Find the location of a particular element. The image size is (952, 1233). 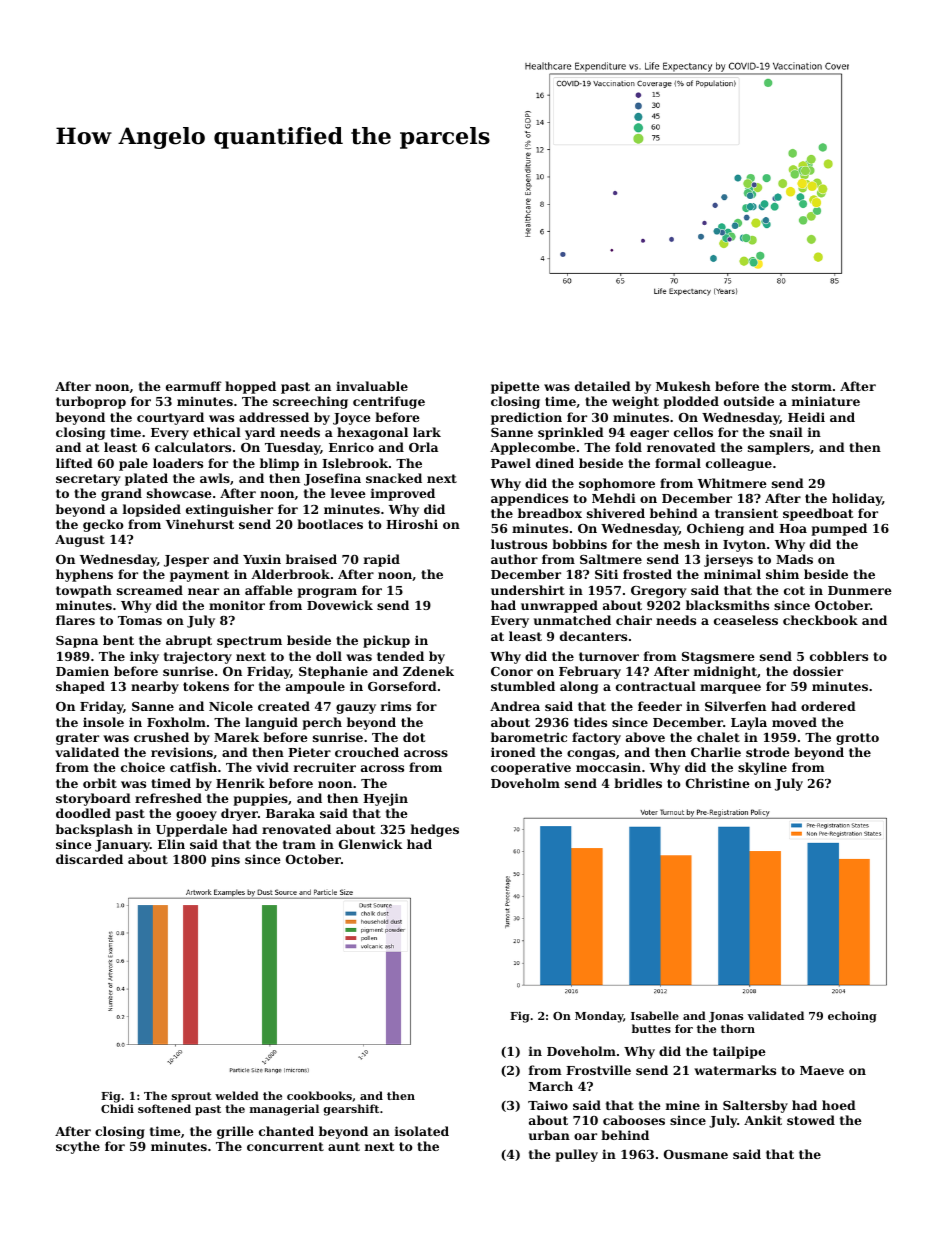

outside is located at coordinates (749, 401).
